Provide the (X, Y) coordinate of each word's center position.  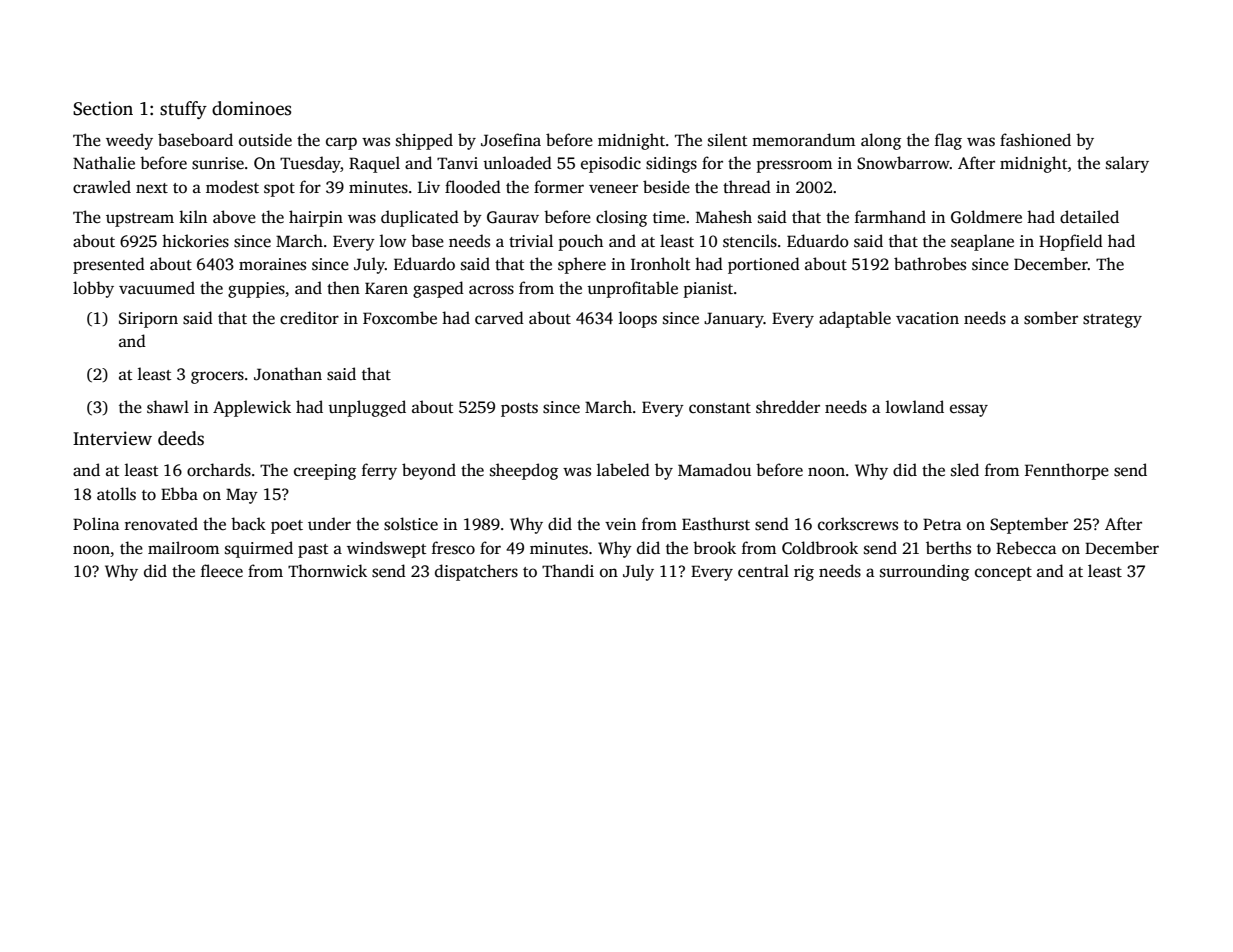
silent (727, 140)
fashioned (1035, 140)
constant (720, 408)
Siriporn (148, 320)
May (242, 496)
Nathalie (104, 162)
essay (969, 410)
